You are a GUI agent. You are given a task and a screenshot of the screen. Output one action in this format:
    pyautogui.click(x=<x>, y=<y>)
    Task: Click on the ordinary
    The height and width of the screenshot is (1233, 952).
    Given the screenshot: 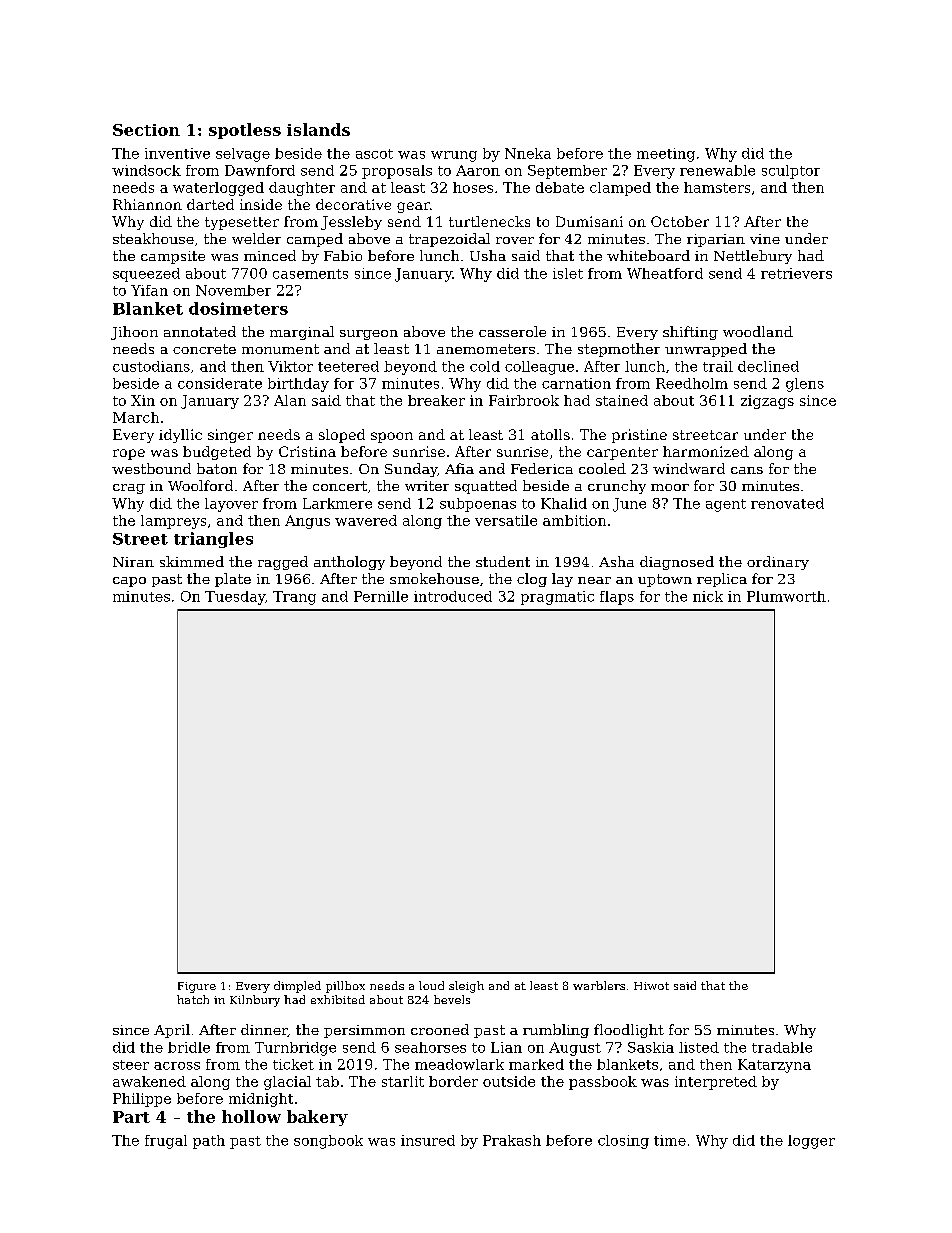 What is the action you would take?
    pyautogui.click(x=778, y=563)
